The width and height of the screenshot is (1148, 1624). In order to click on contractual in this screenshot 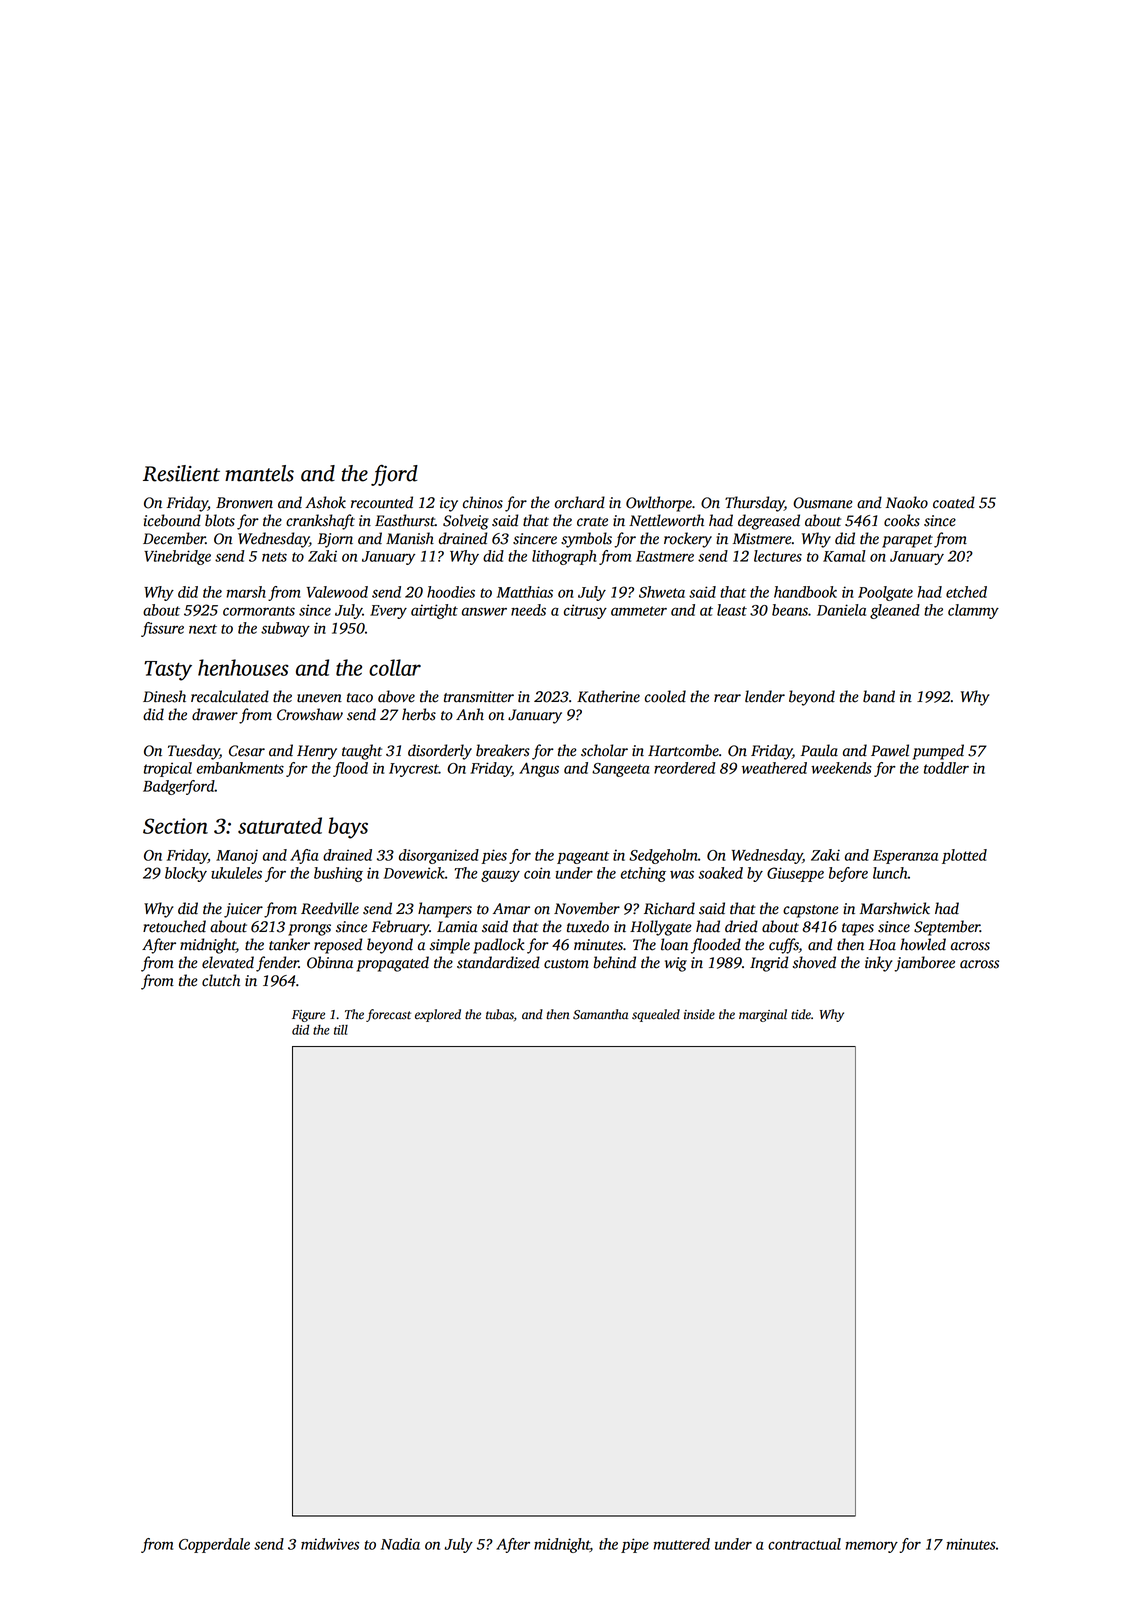, I will do `click(804, 1544)`.
